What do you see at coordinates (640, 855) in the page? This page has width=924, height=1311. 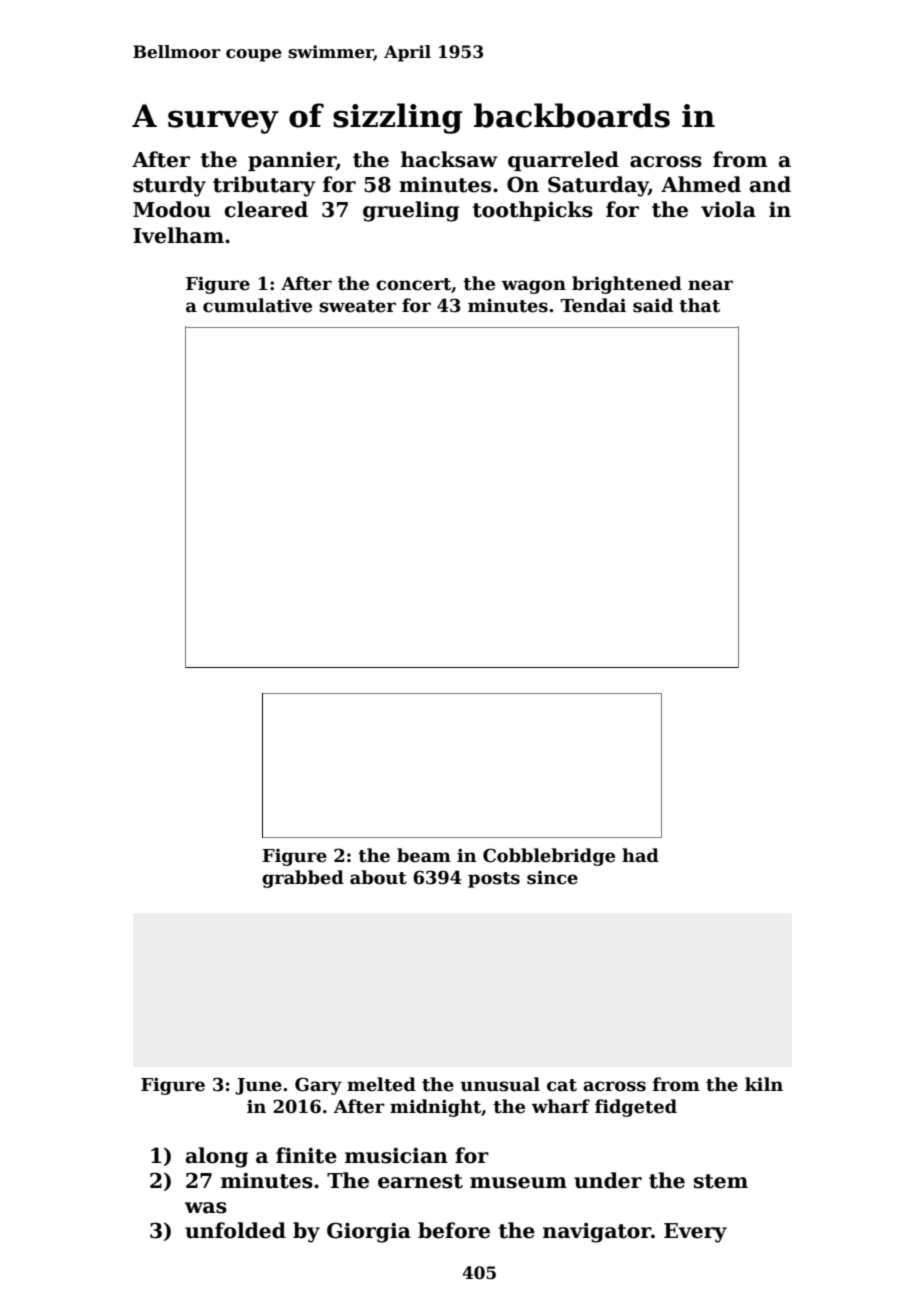 I see `had` at bounding box center [640, 855].
